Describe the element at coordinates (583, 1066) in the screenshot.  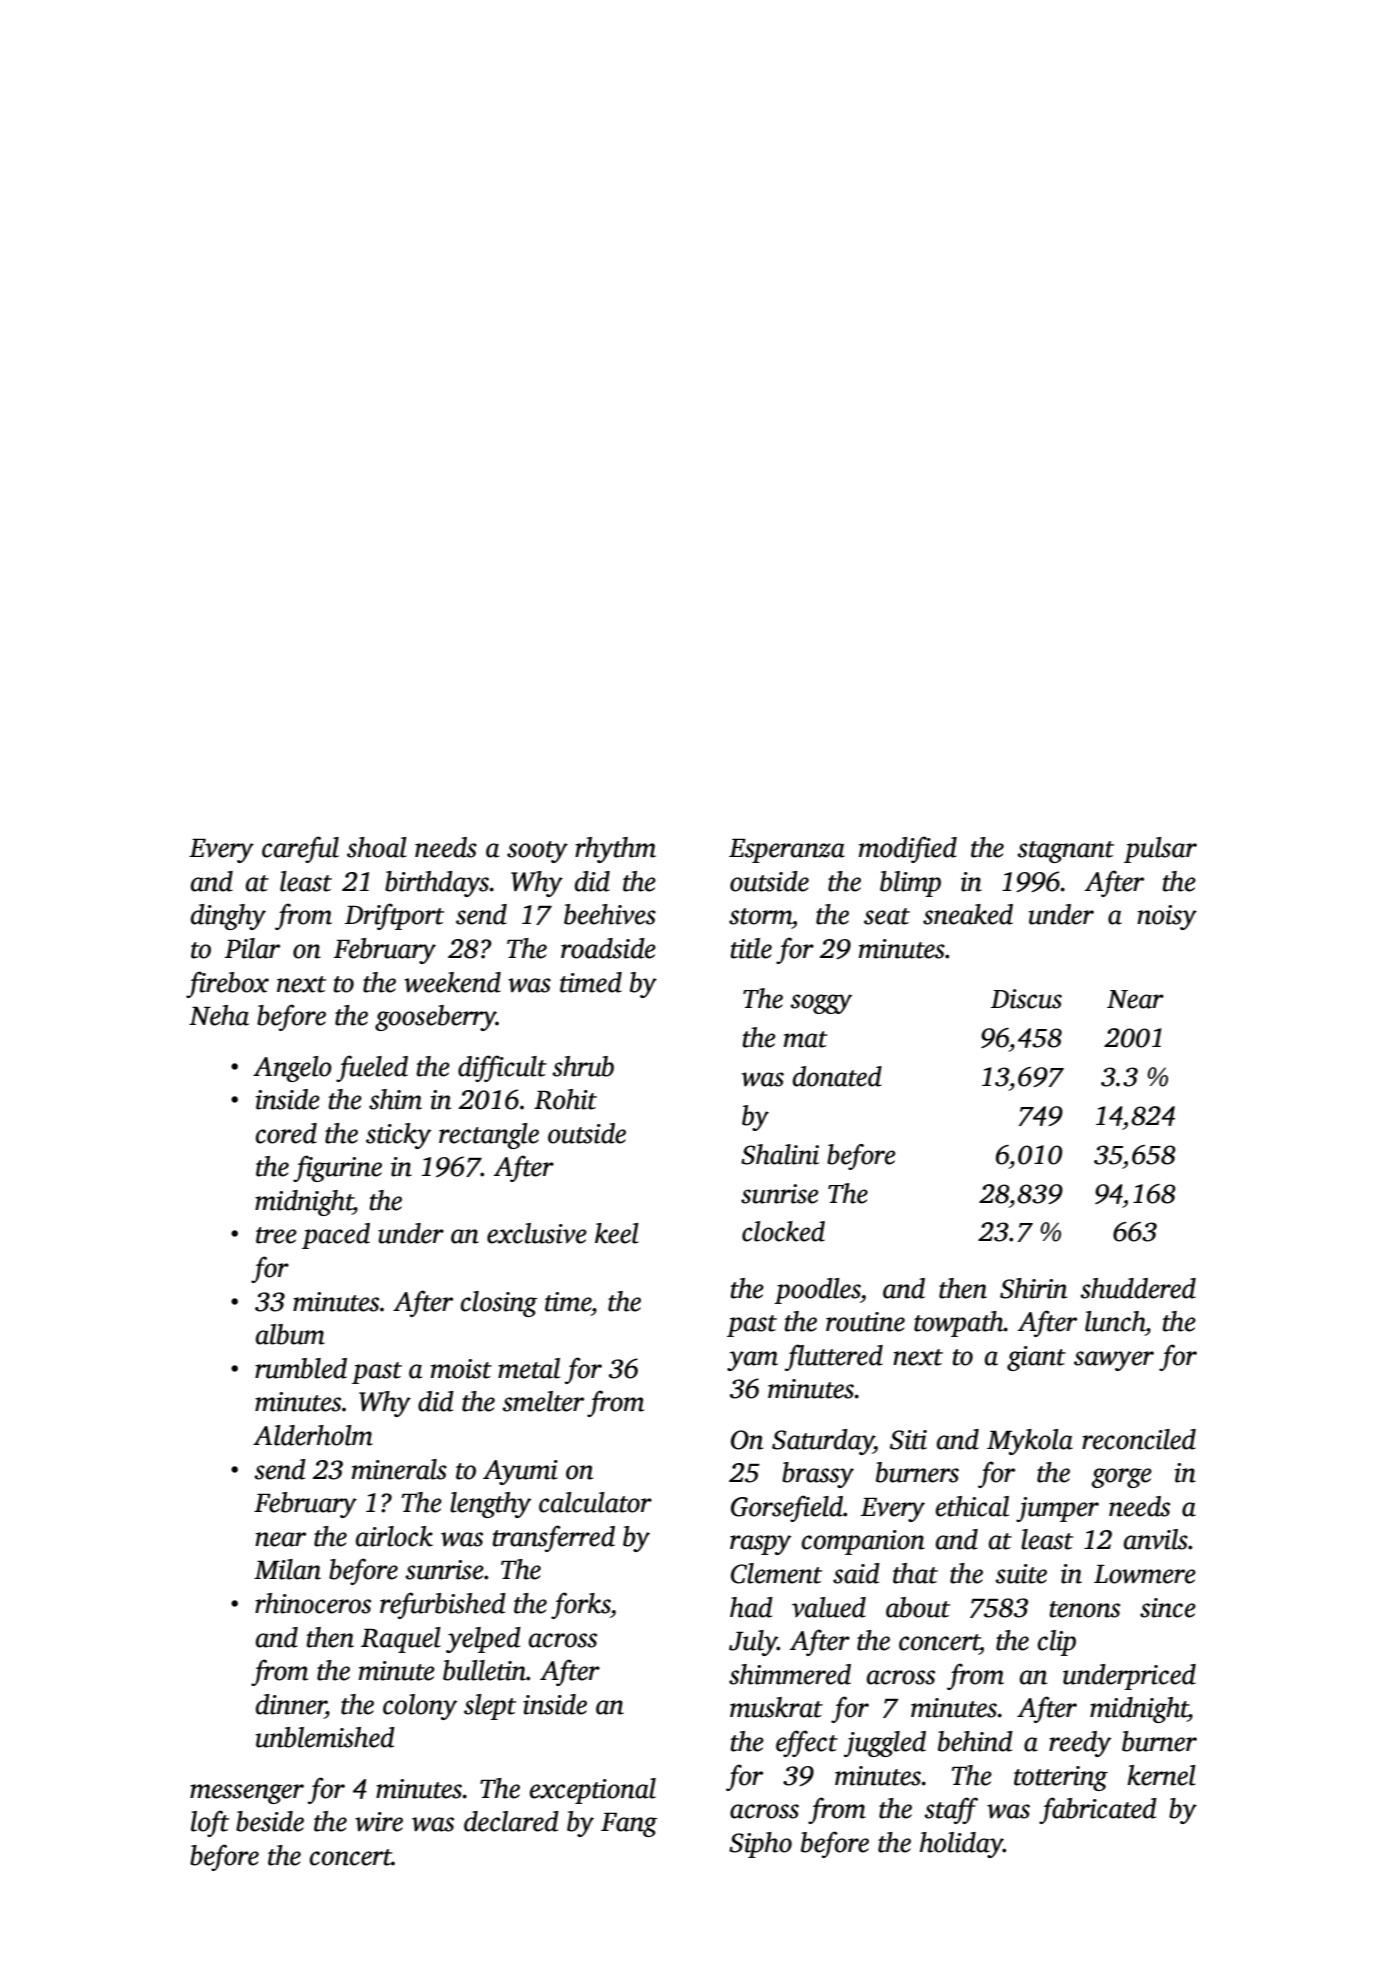
I see `shrub` at that location.
